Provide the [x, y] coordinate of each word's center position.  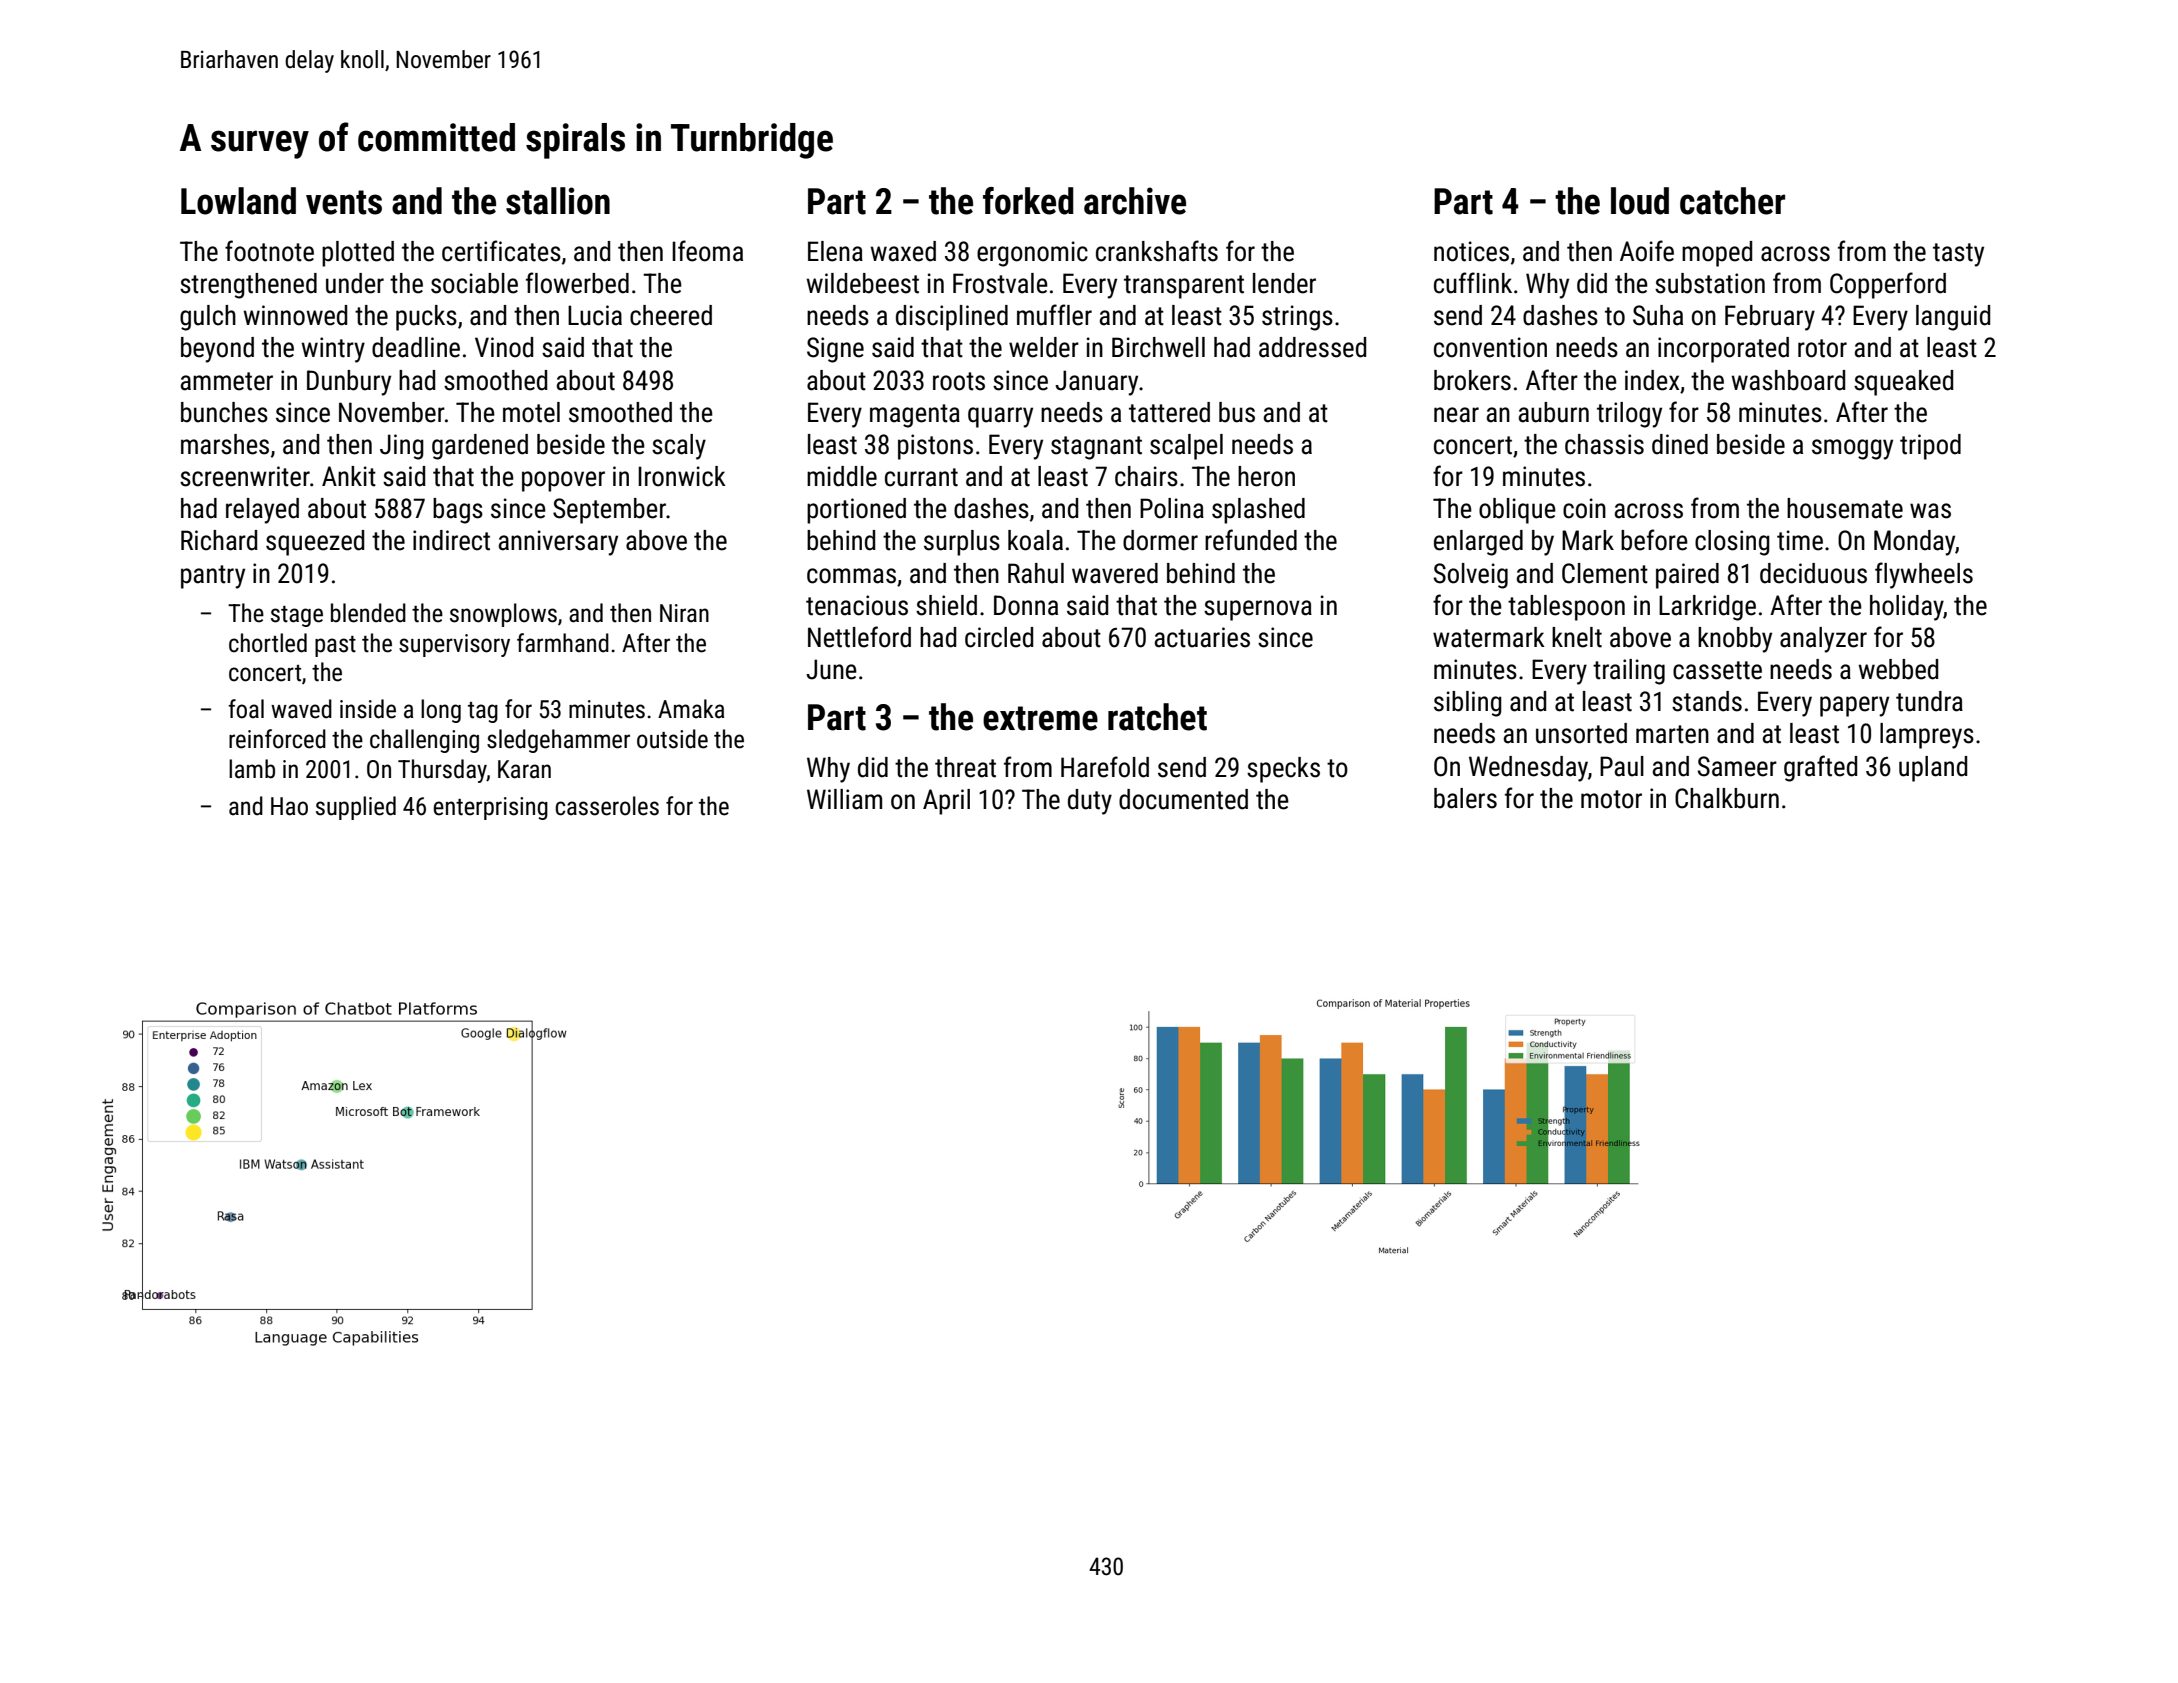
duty [1090, 802]
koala [1035, 540]
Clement [1605, 573]
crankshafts [1157, 251]
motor [1611, 799]
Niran [684, 613]
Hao [289, 806]
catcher [1732, 201]
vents [344, 202]
